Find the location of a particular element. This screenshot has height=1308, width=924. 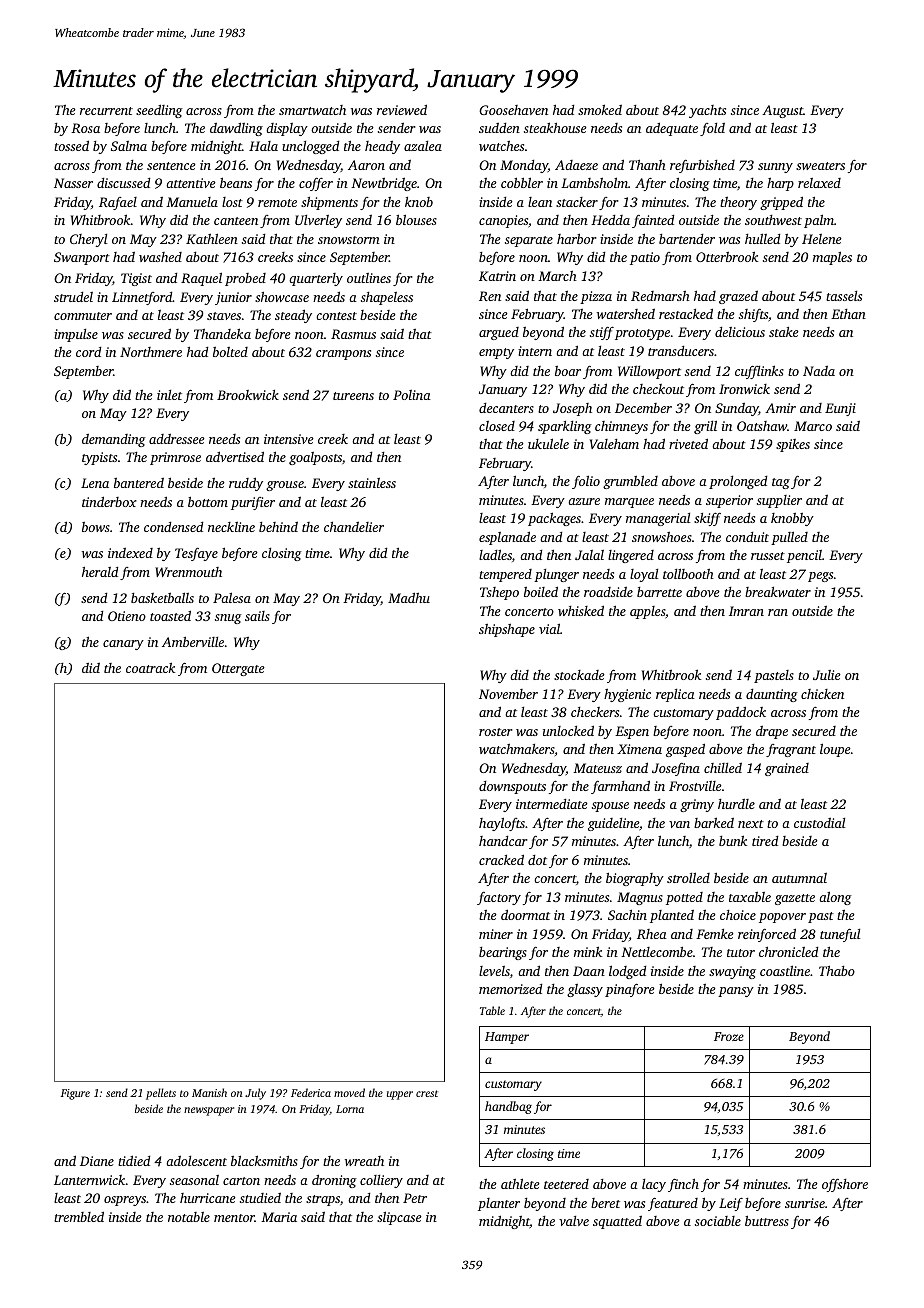

factory is located at coordinates (499, 898).
